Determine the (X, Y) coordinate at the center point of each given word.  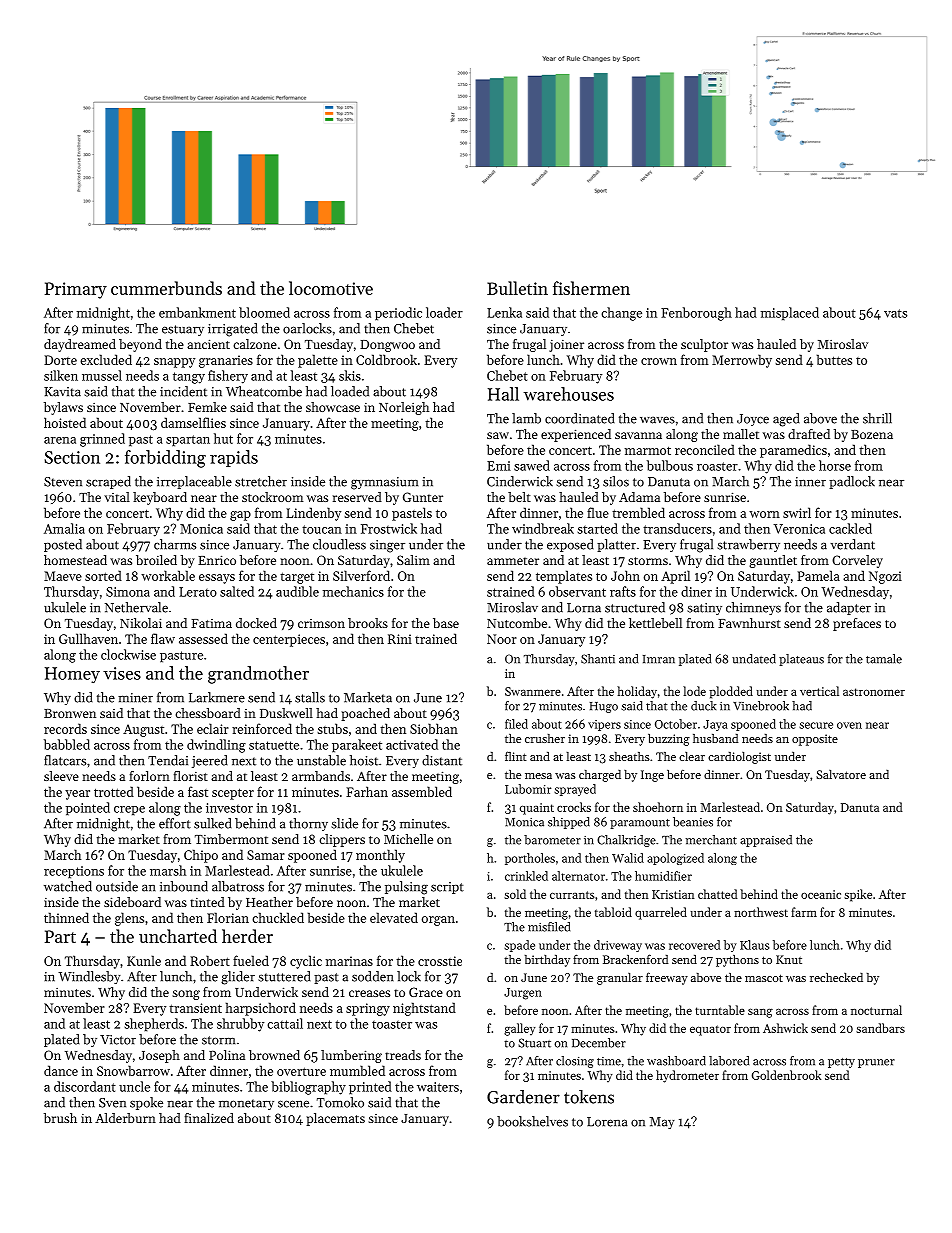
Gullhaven (88, 638)
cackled (850, 528)
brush (60, 1118)
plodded (731, 692)
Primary (76, 290)
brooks (368, 623)
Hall (503, 394)
